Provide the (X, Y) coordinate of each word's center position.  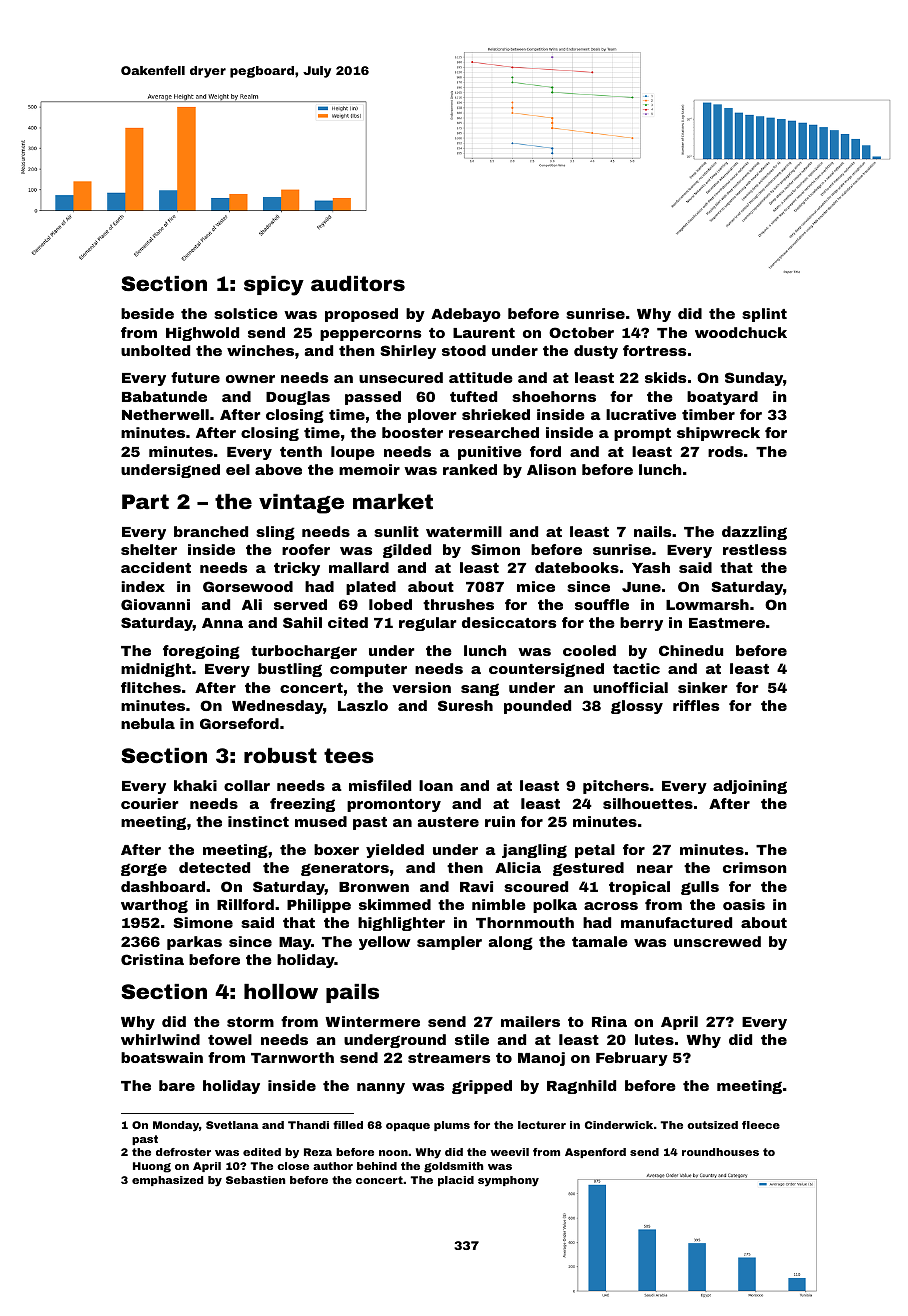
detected (214, 867)
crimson (755, 867)
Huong (152, 1167)
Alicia (518, 867)
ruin (500, 821)
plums (452, 1126)
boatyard (722, 398)
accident (156, 567)
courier (150, 803)
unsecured (401, 377)
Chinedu (691, 650)
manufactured (676, 922)
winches (260, 350)
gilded (407, 551)
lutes (654, 1039)
